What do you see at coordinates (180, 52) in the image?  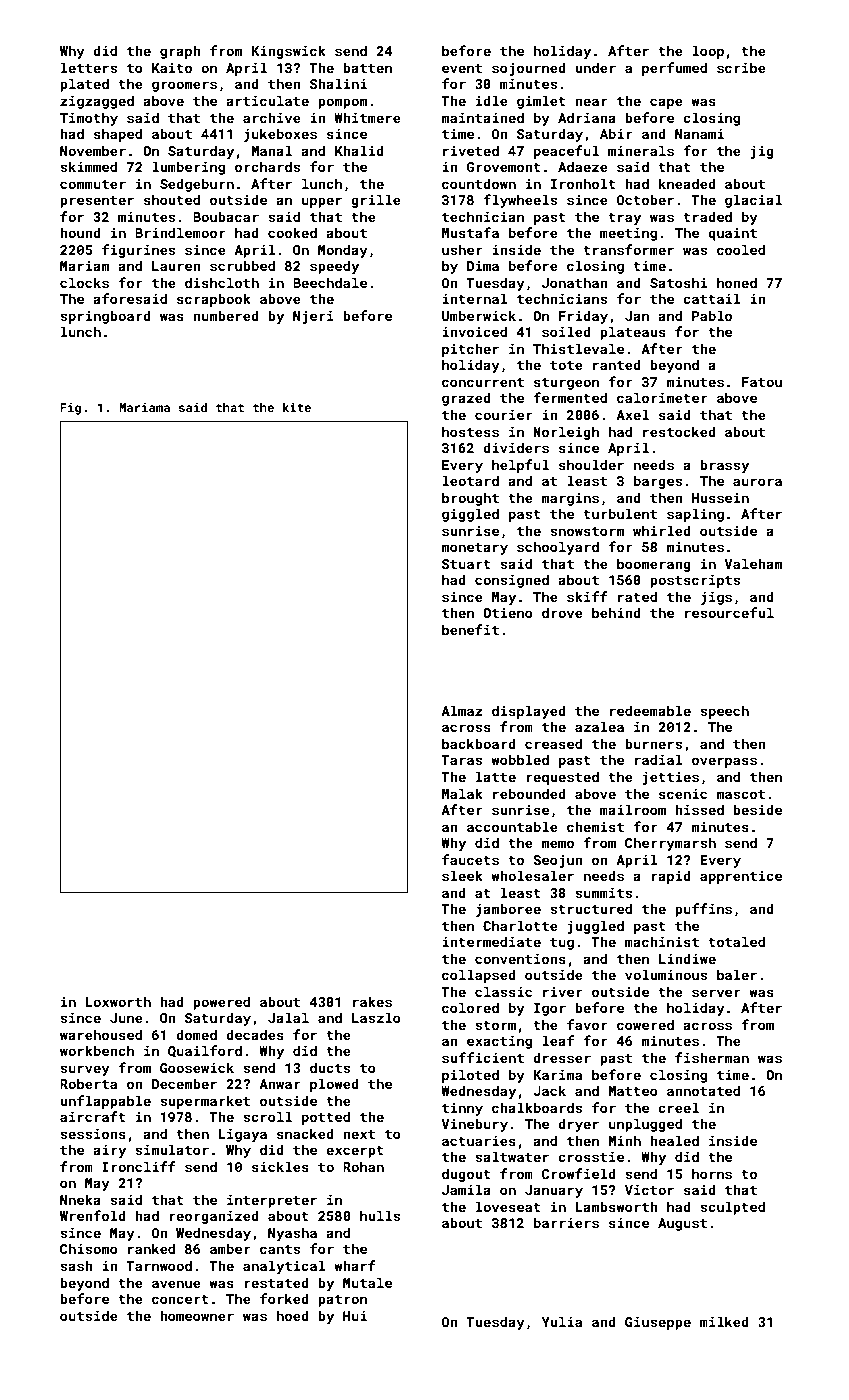 I see `graph` at bounding box center [180, 52].
